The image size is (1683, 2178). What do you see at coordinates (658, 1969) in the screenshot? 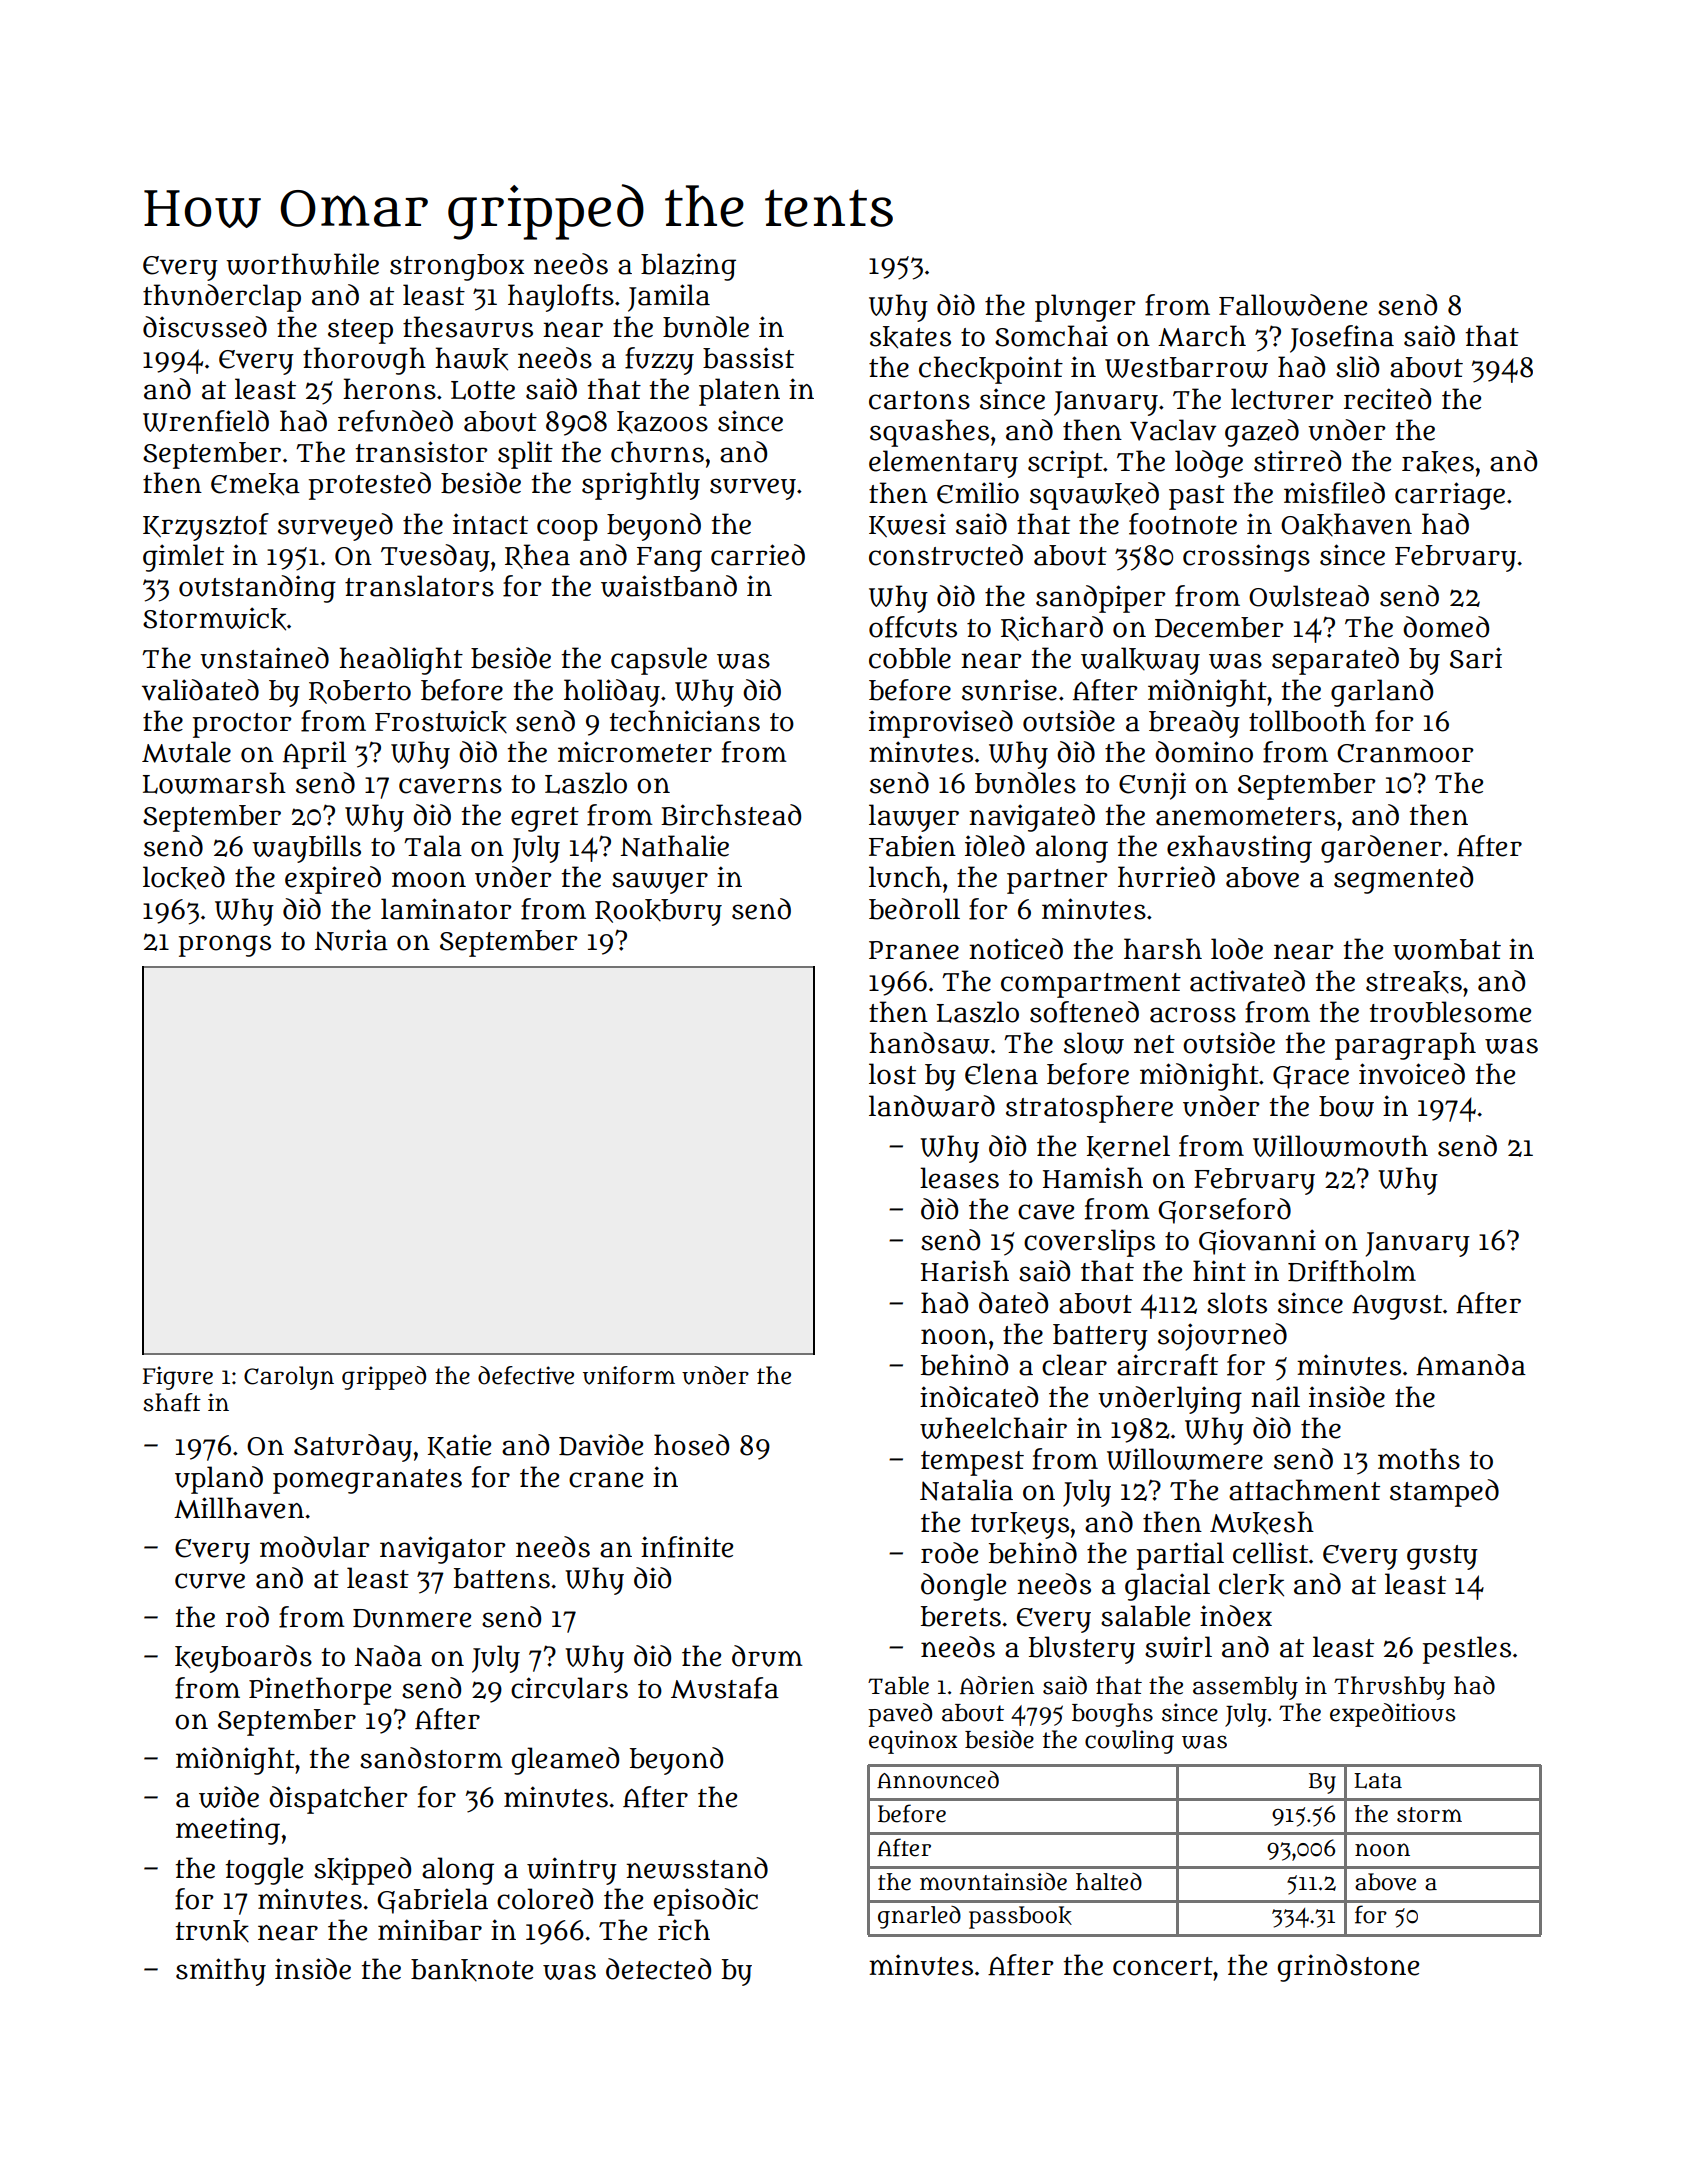
I see `detected` at bounding box center [658, 1969].
